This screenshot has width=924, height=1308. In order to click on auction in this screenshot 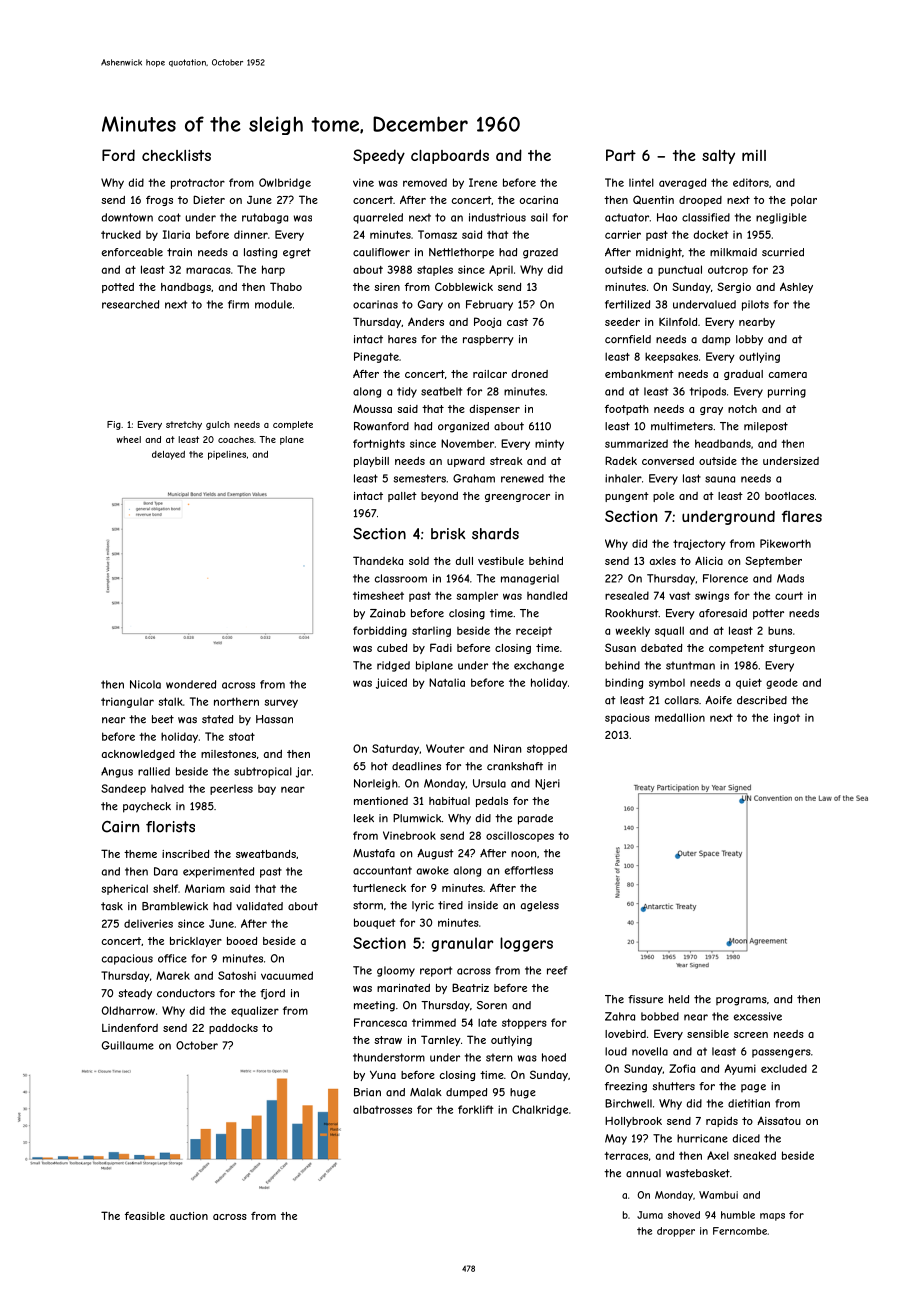, I will do `click(189, 1216)`.
